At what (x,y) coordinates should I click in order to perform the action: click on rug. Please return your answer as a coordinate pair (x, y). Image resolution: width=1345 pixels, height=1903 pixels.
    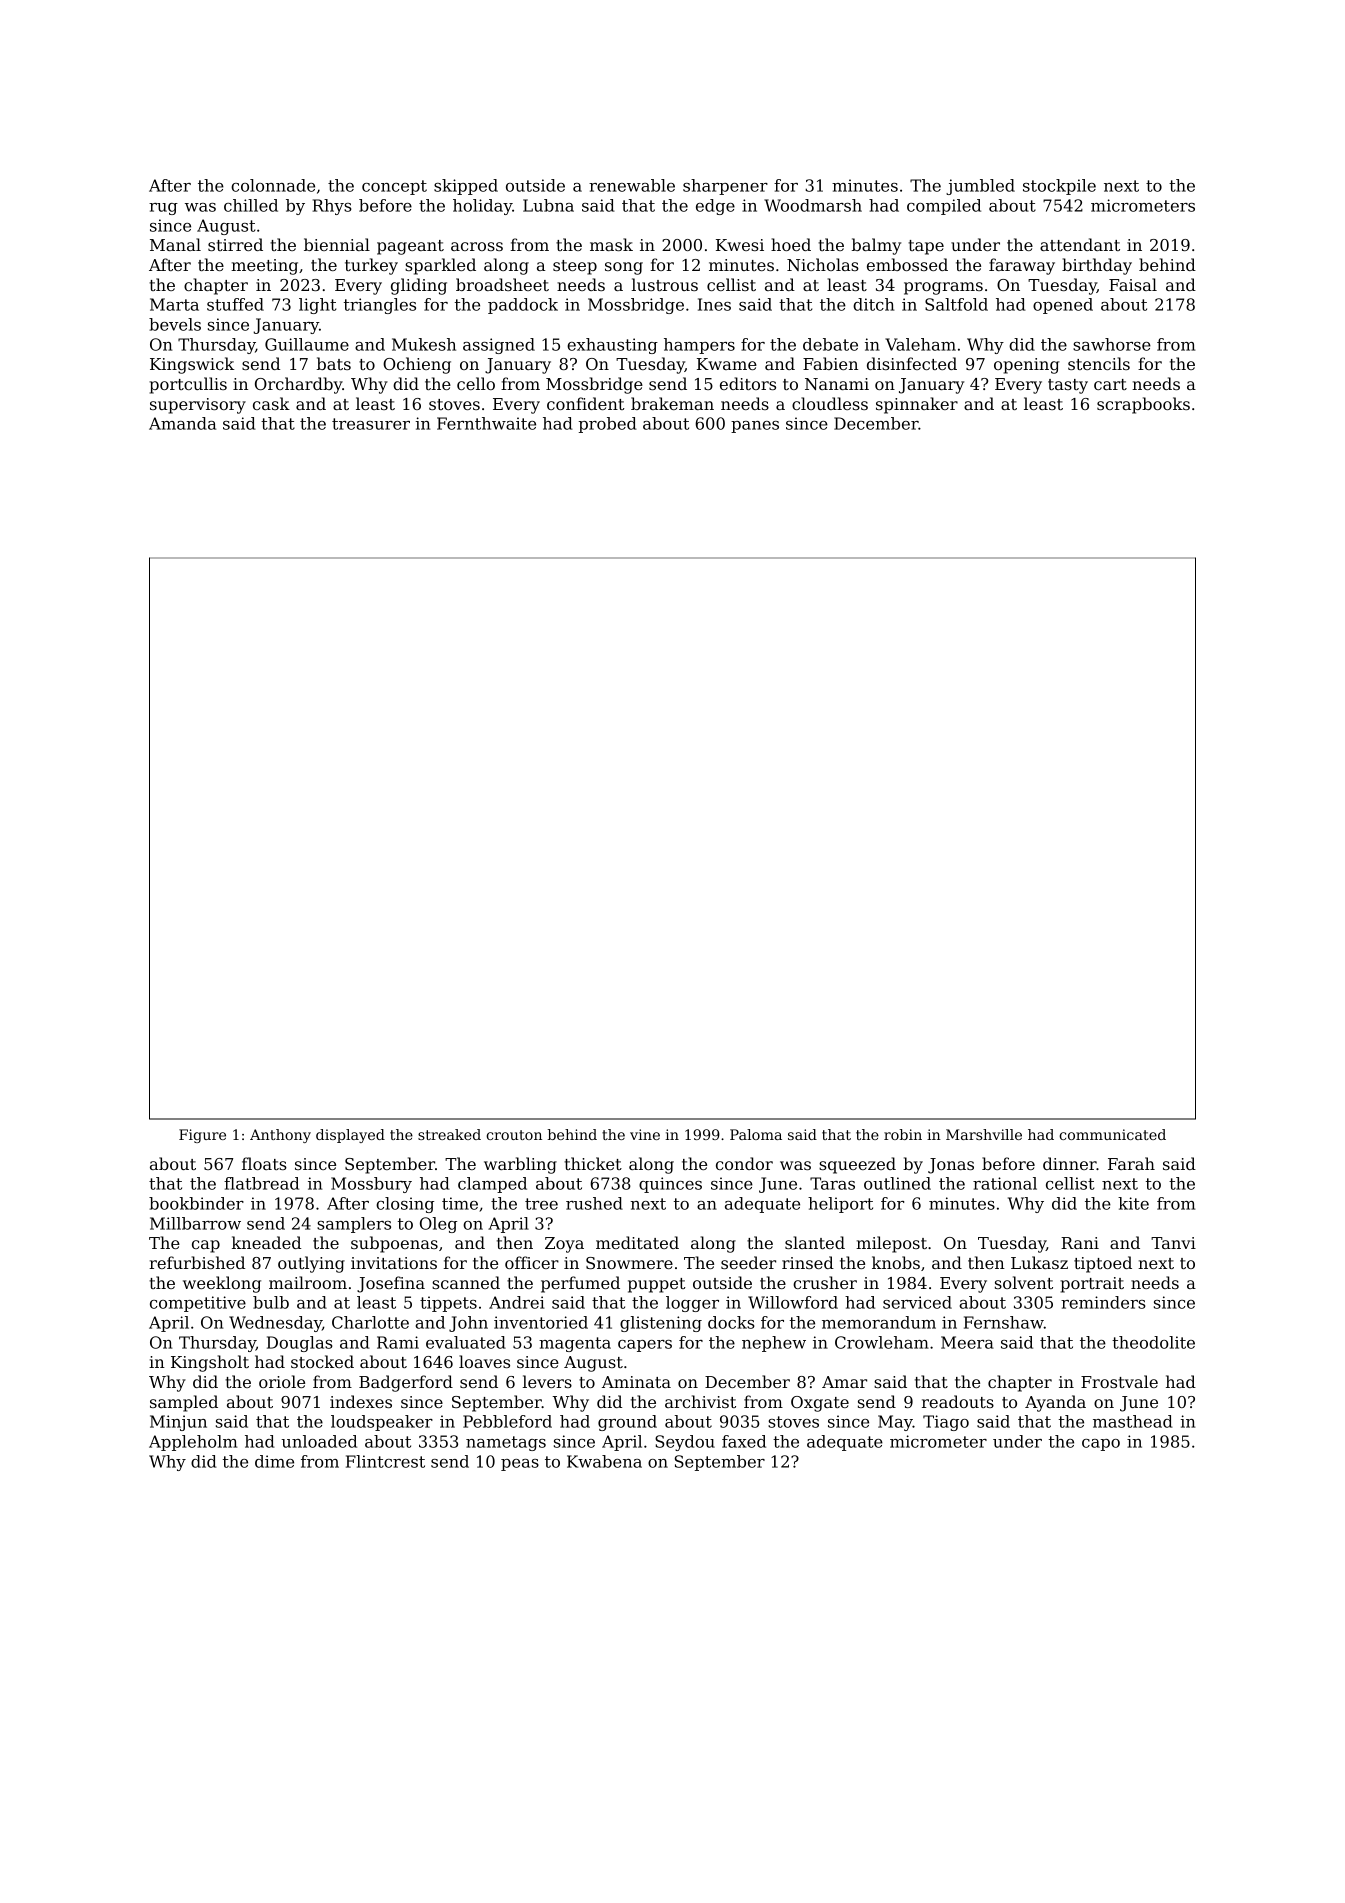
    Looking at the image, I should click on (163, 209).
